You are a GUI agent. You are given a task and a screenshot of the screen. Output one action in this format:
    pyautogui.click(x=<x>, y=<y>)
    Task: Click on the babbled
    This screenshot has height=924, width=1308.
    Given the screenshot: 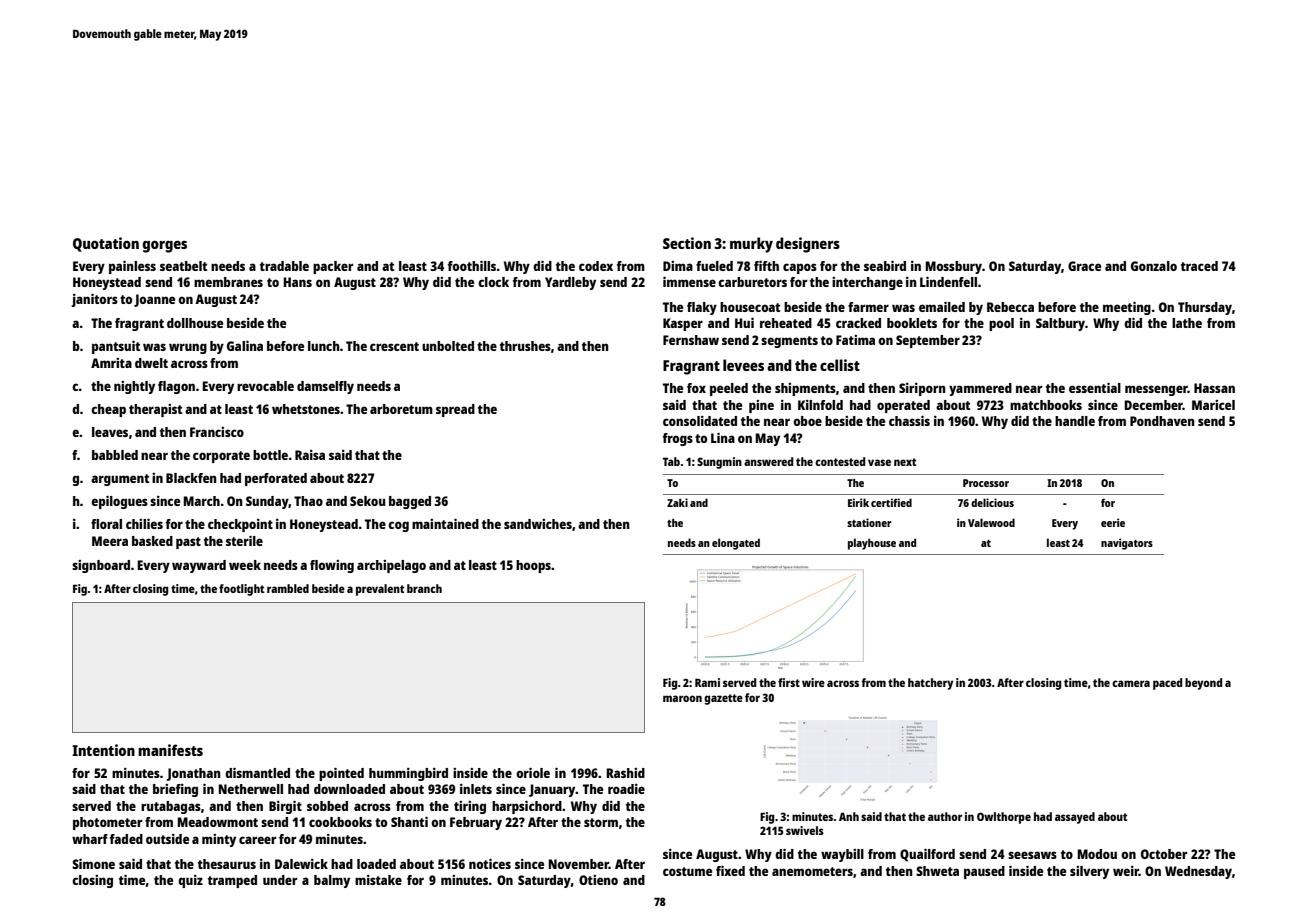 What is the action you would take?
    pyautogui.click(x=115, y=455)
